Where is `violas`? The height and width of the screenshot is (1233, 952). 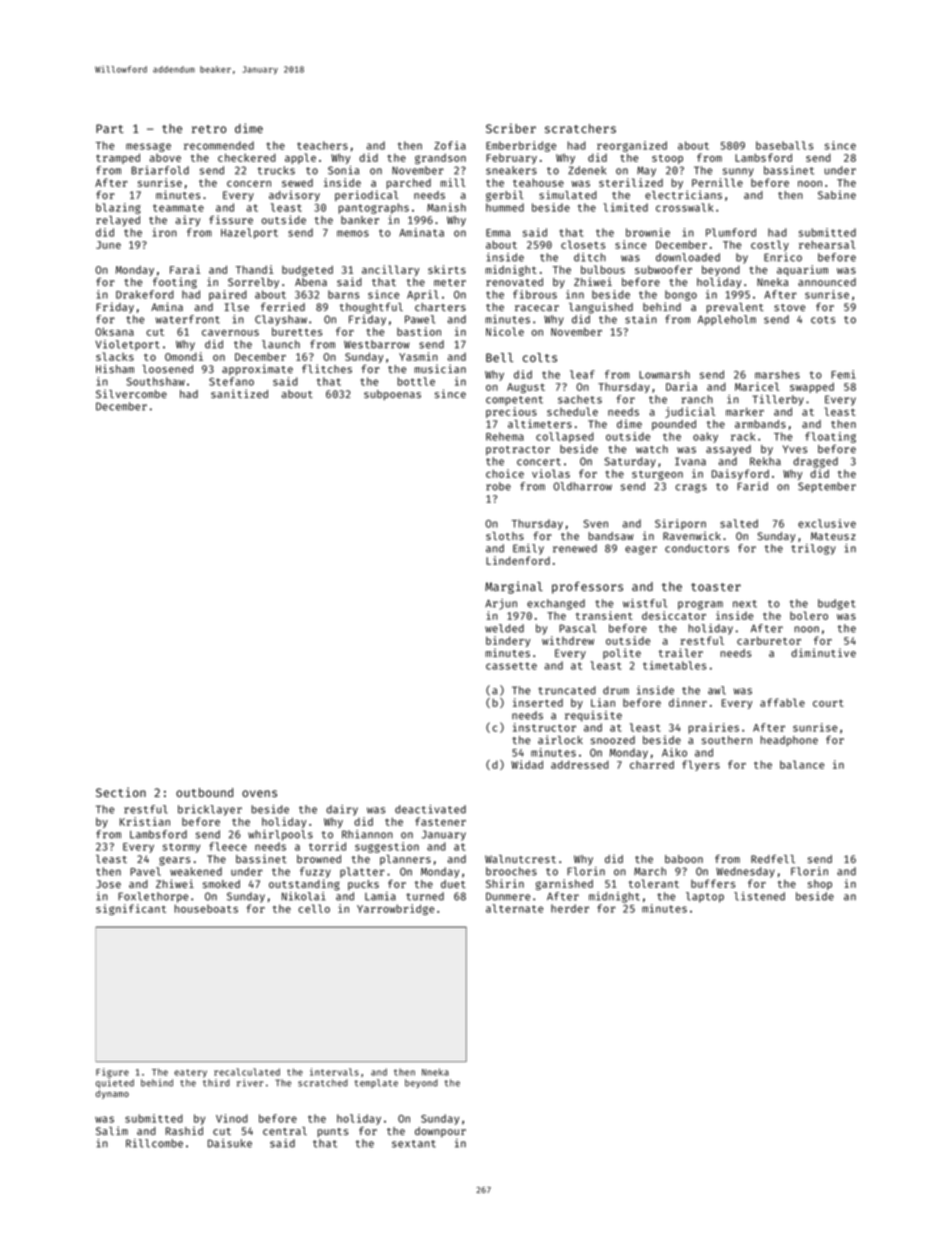
violas is located at coordinates (551, 473).
